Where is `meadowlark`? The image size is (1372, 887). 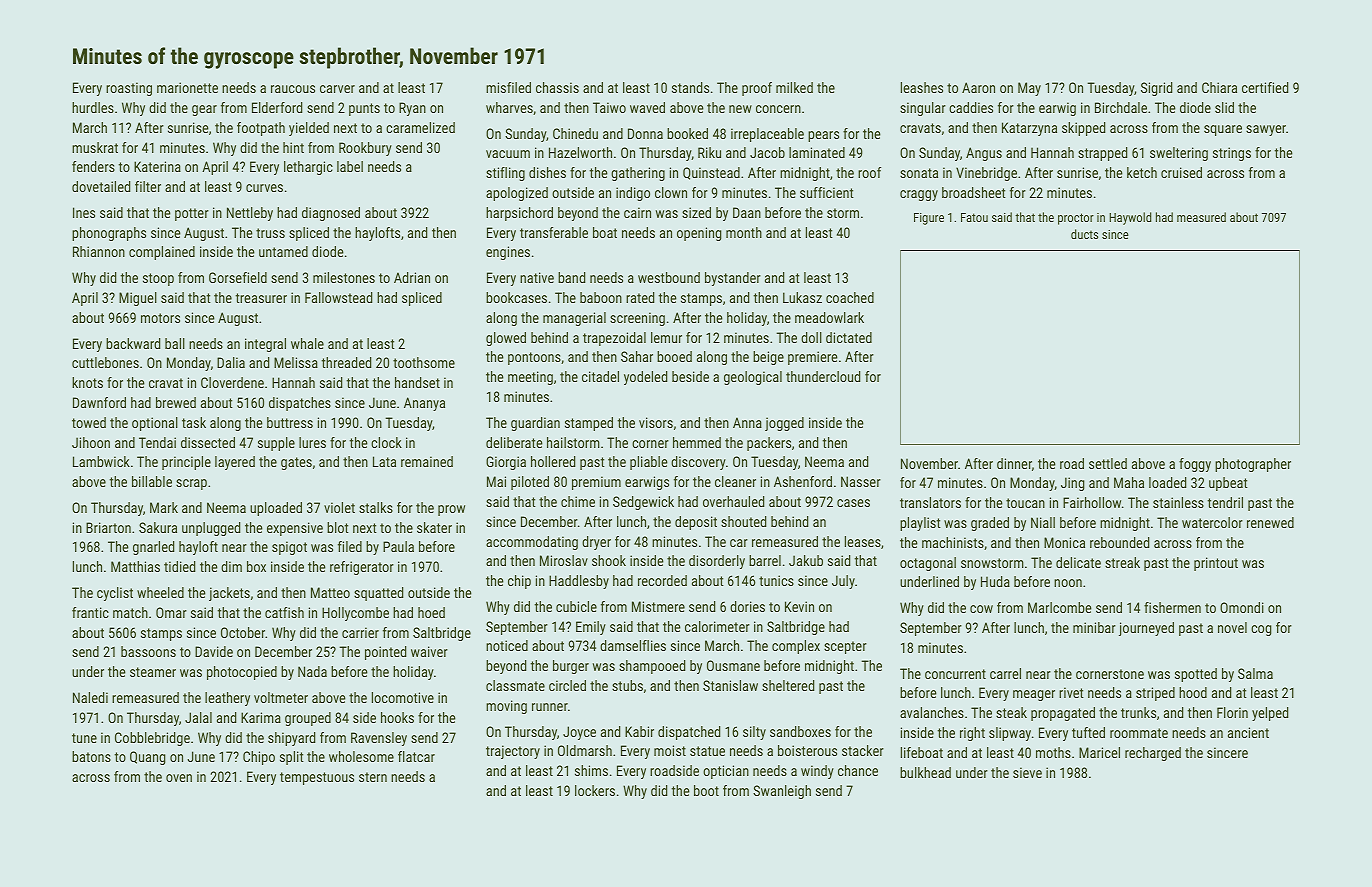
meadowlark is located at coordinates (829, 317).
